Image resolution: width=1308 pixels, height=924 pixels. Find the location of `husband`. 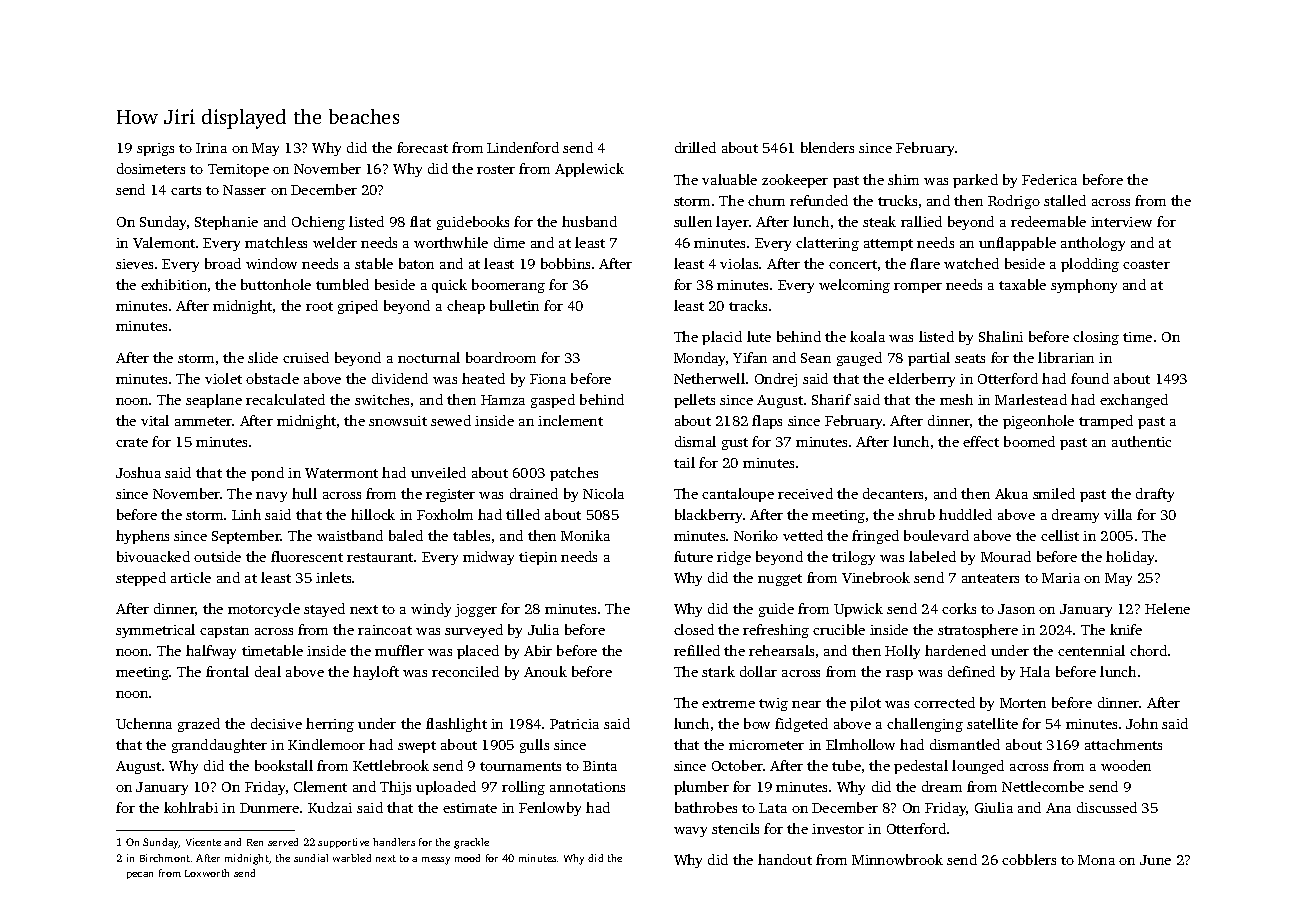

husband is located at coordinates (589, 221).
